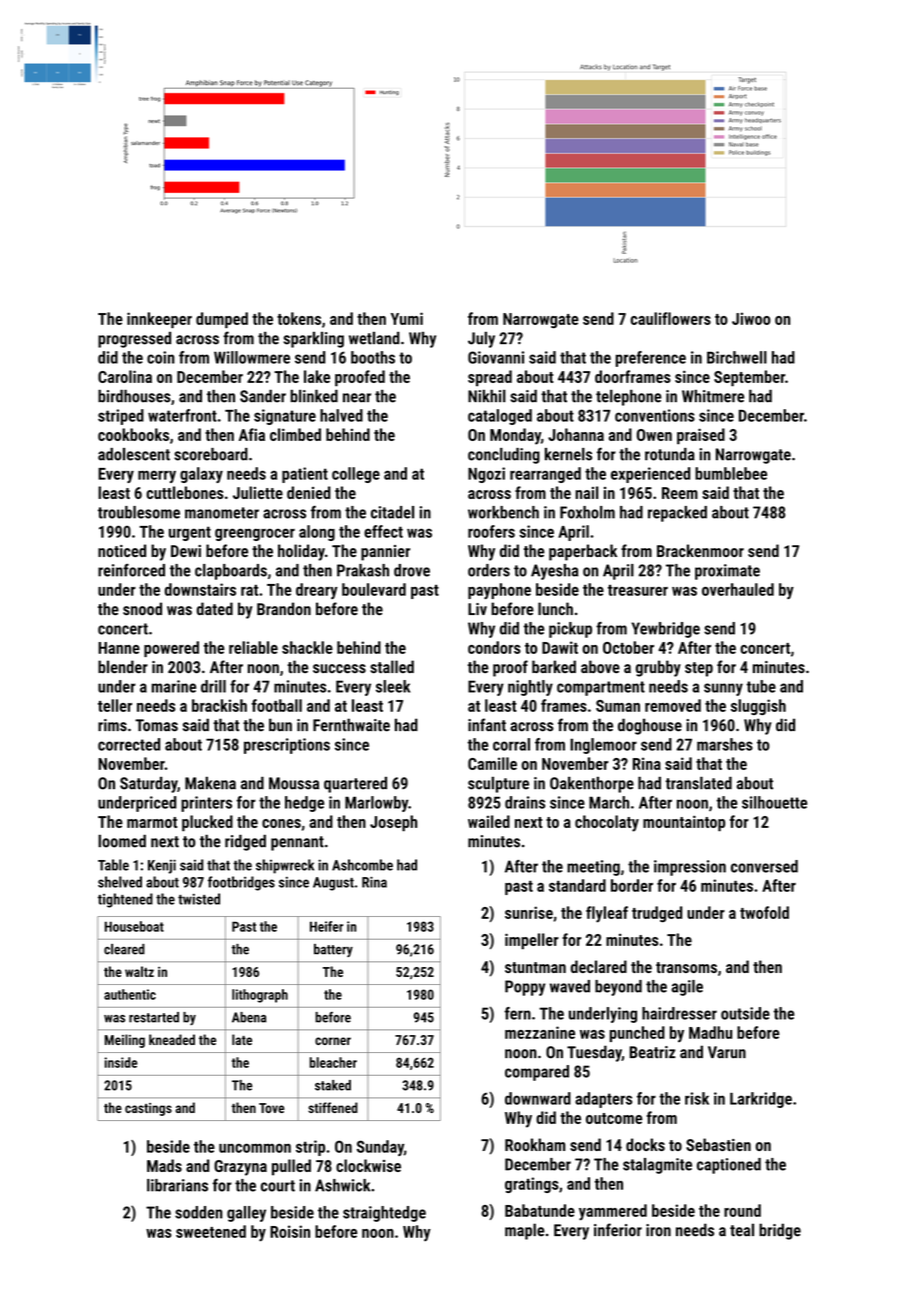 The height and width of the page is (1316, 908). What do you see at coordinates (271, 1108) in the page?
I see `Tove` at bounding box center [271, 1108].
